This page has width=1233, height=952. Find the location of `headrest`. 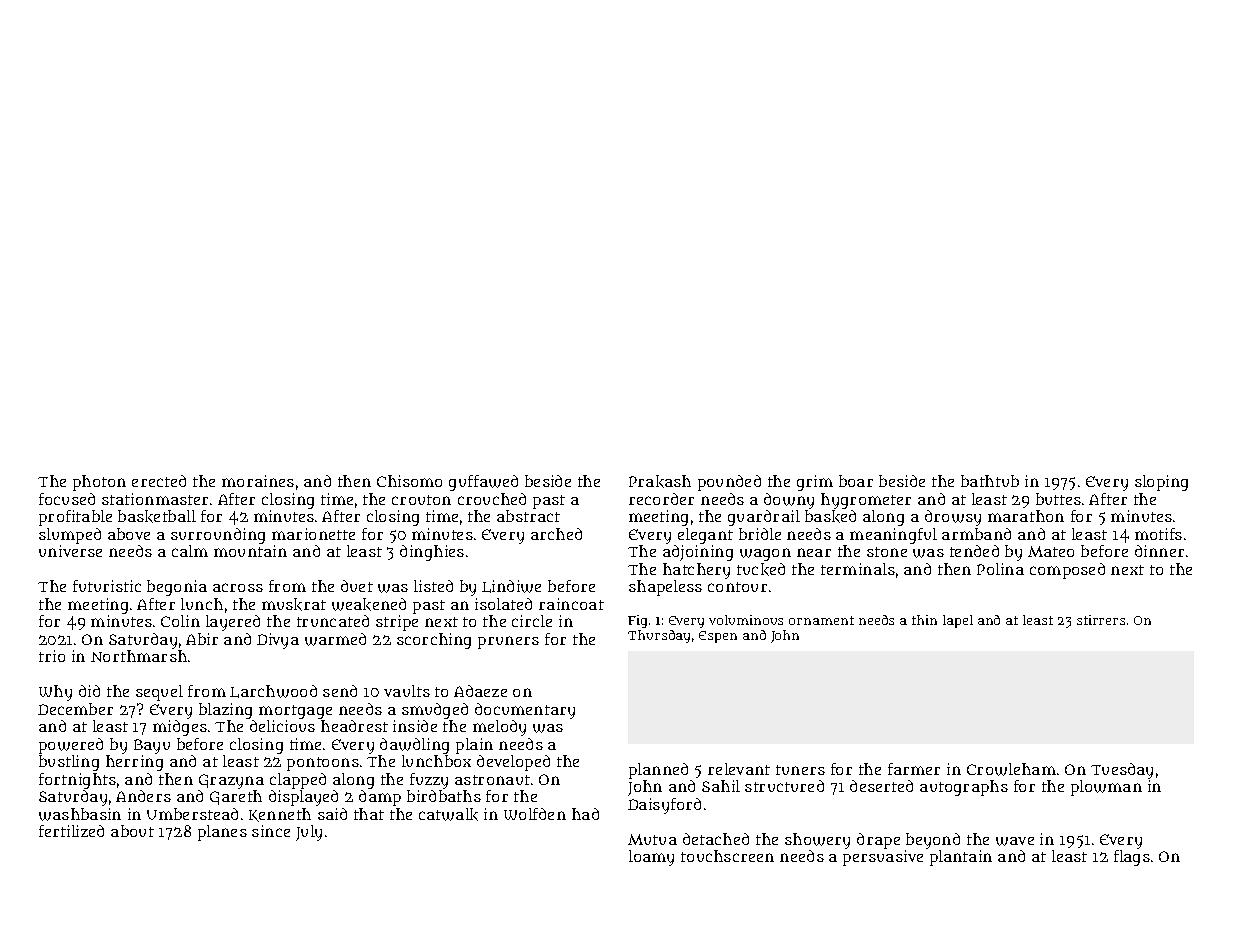

headrest is located at coordinates (354, 726).
